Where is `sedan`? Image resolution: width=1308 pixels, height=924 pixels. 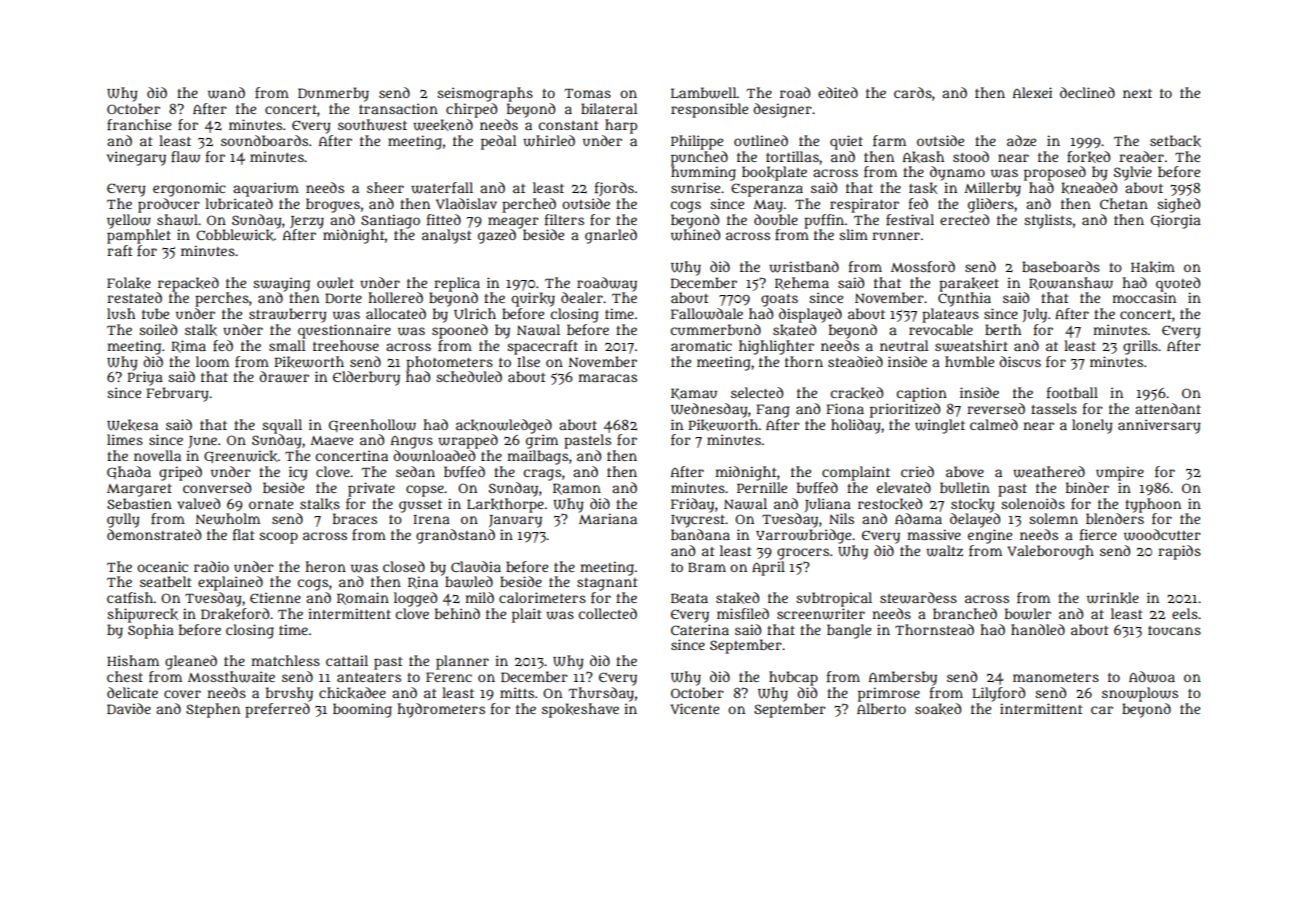
sedan is located at coordinates (415, 471).
